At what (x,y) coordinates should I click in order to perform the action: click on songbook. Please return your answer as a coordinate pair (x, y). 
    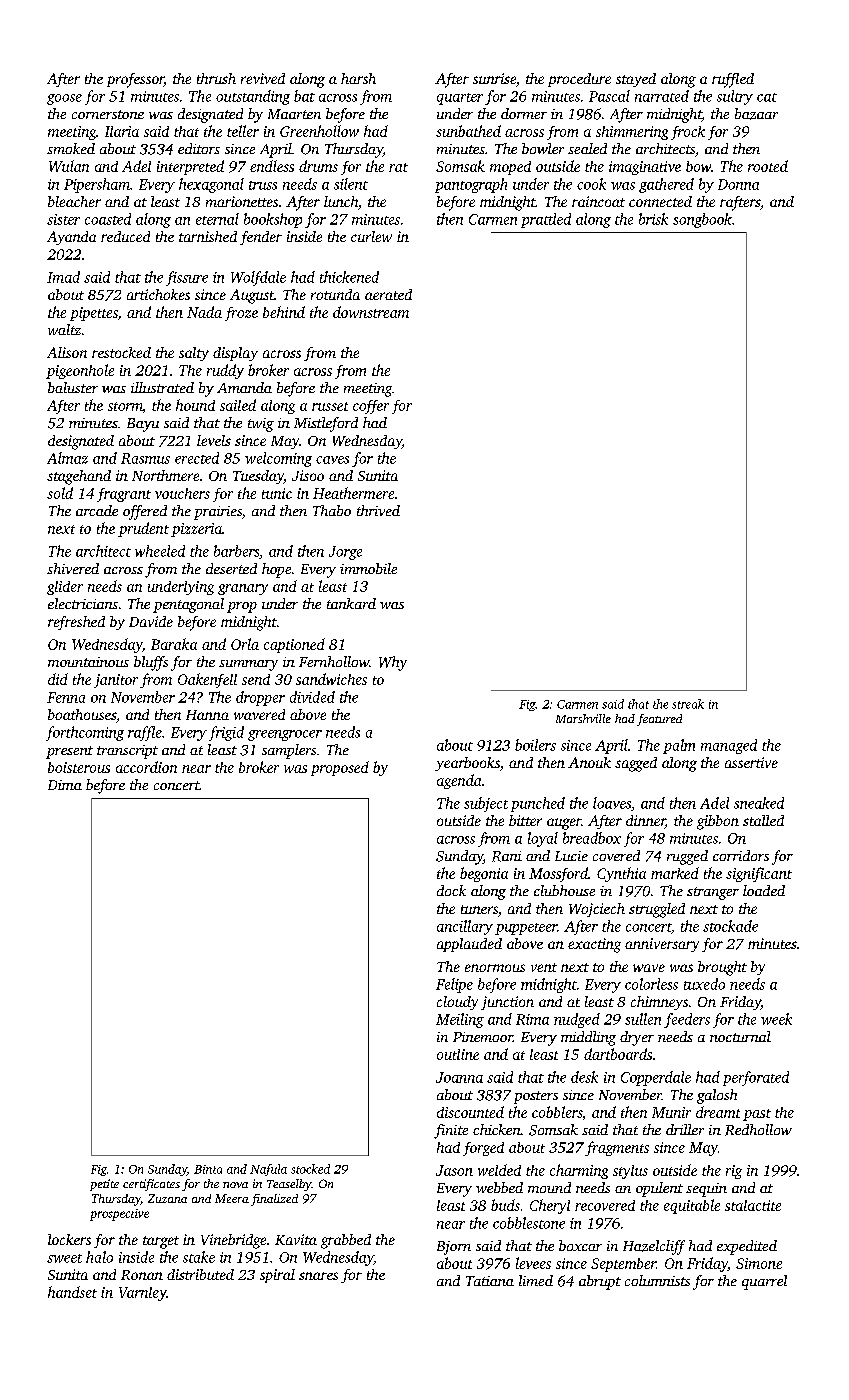
    Looking at the image, I should click on (702, 220).
